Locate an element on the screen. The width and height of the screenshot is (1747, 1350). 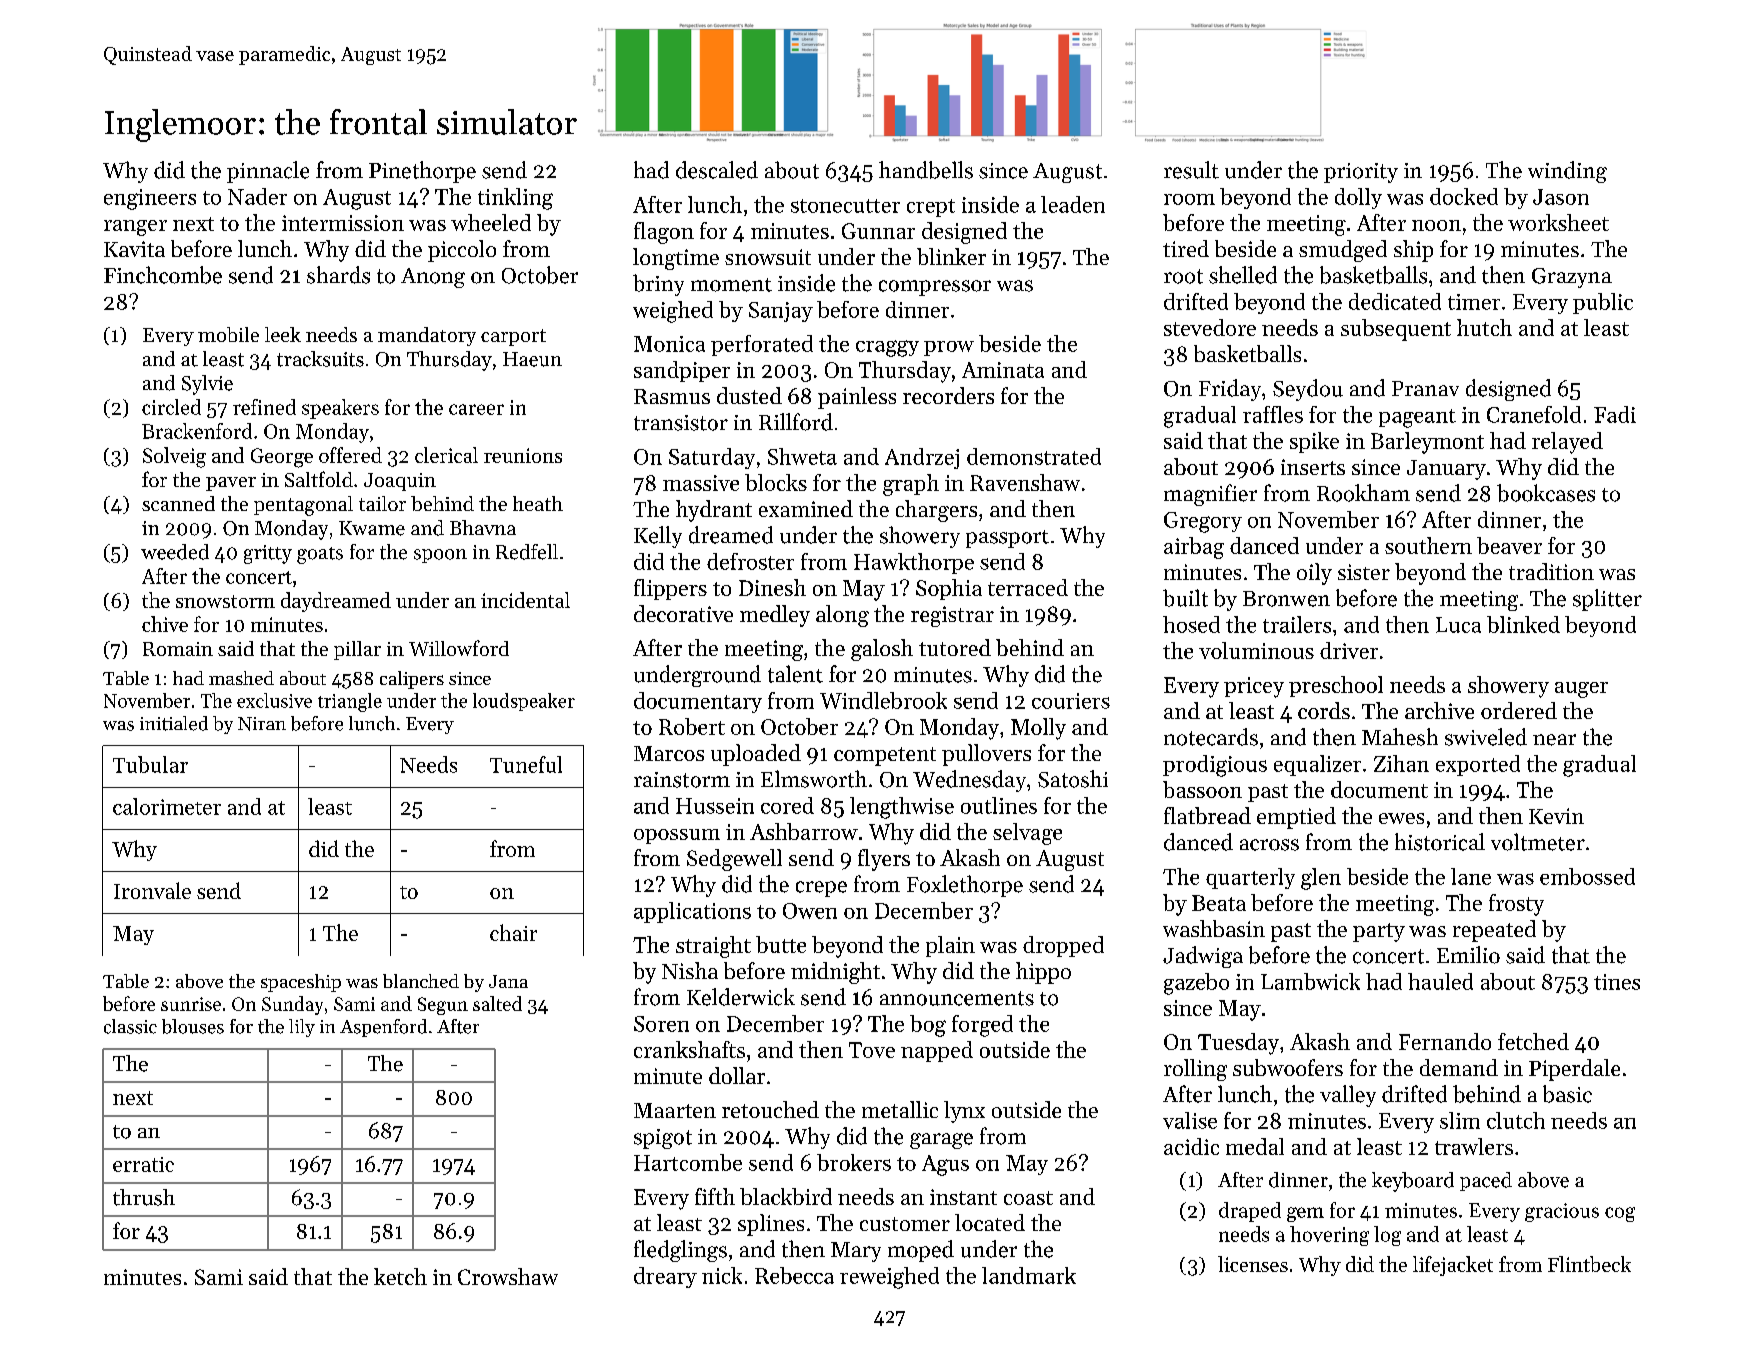
Anong is located at coordinates (433, 278).
